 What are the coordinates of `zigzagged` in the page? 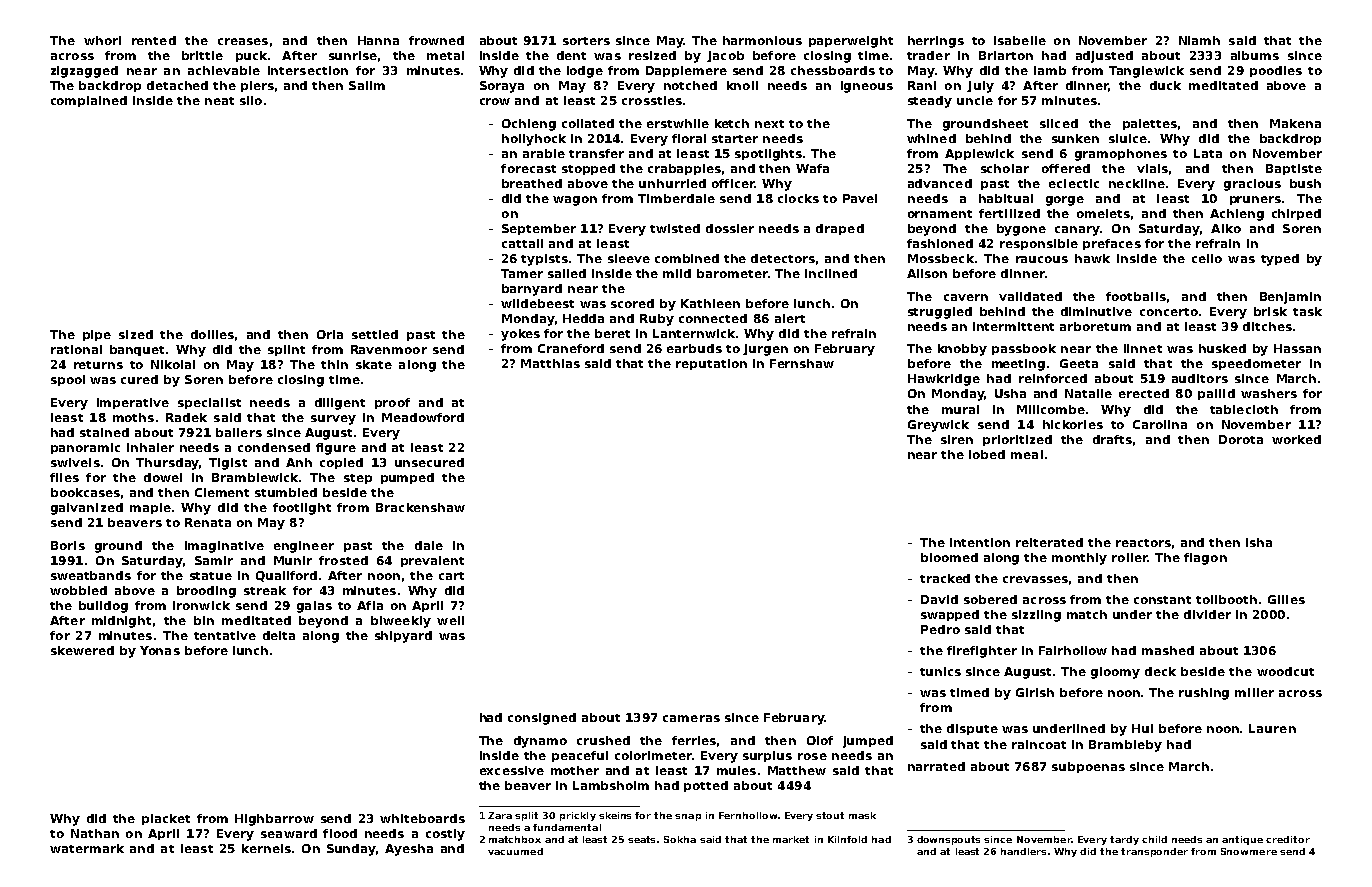 It's located at (84, 72).
